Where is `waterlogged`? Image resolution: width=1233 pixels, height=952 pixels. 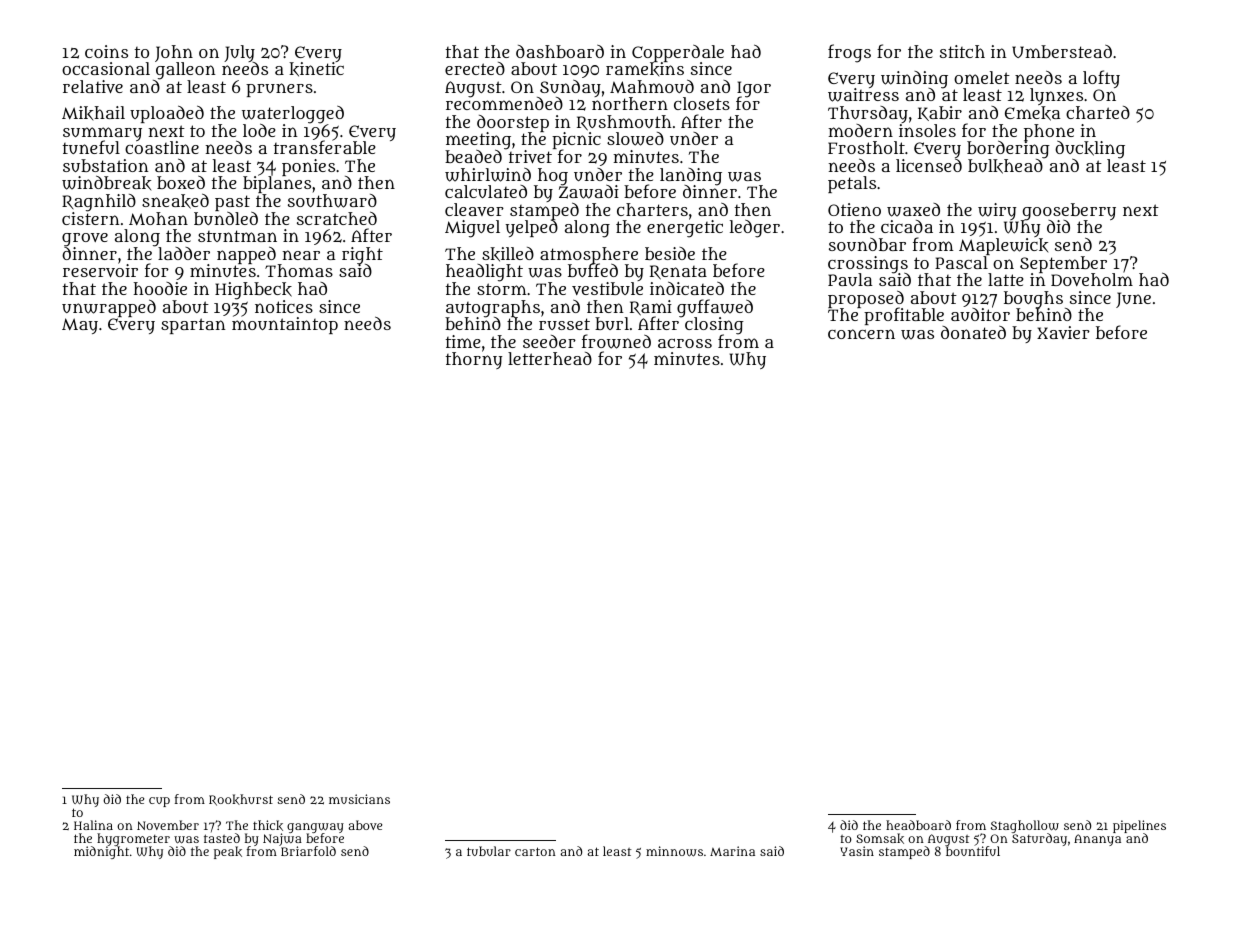
waterlogged is located at coordinates (293, 115).
